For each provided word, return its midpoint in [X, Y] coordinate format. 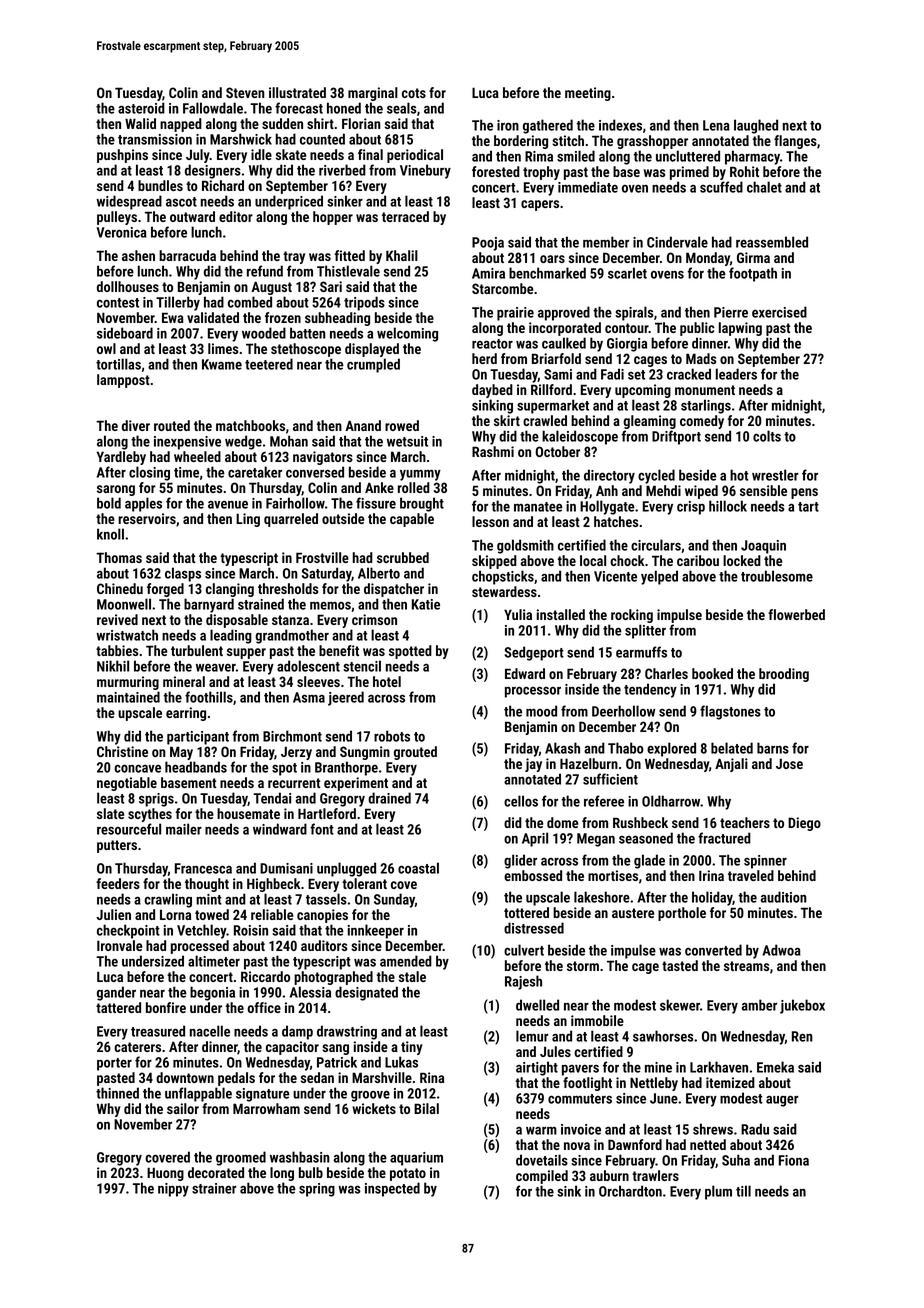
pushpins [122, 156]
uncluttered [688, 156]
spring [317, 1190]
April [535, 839]
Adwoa [781, 950]
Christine [122, 751]
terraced [405, 216]
